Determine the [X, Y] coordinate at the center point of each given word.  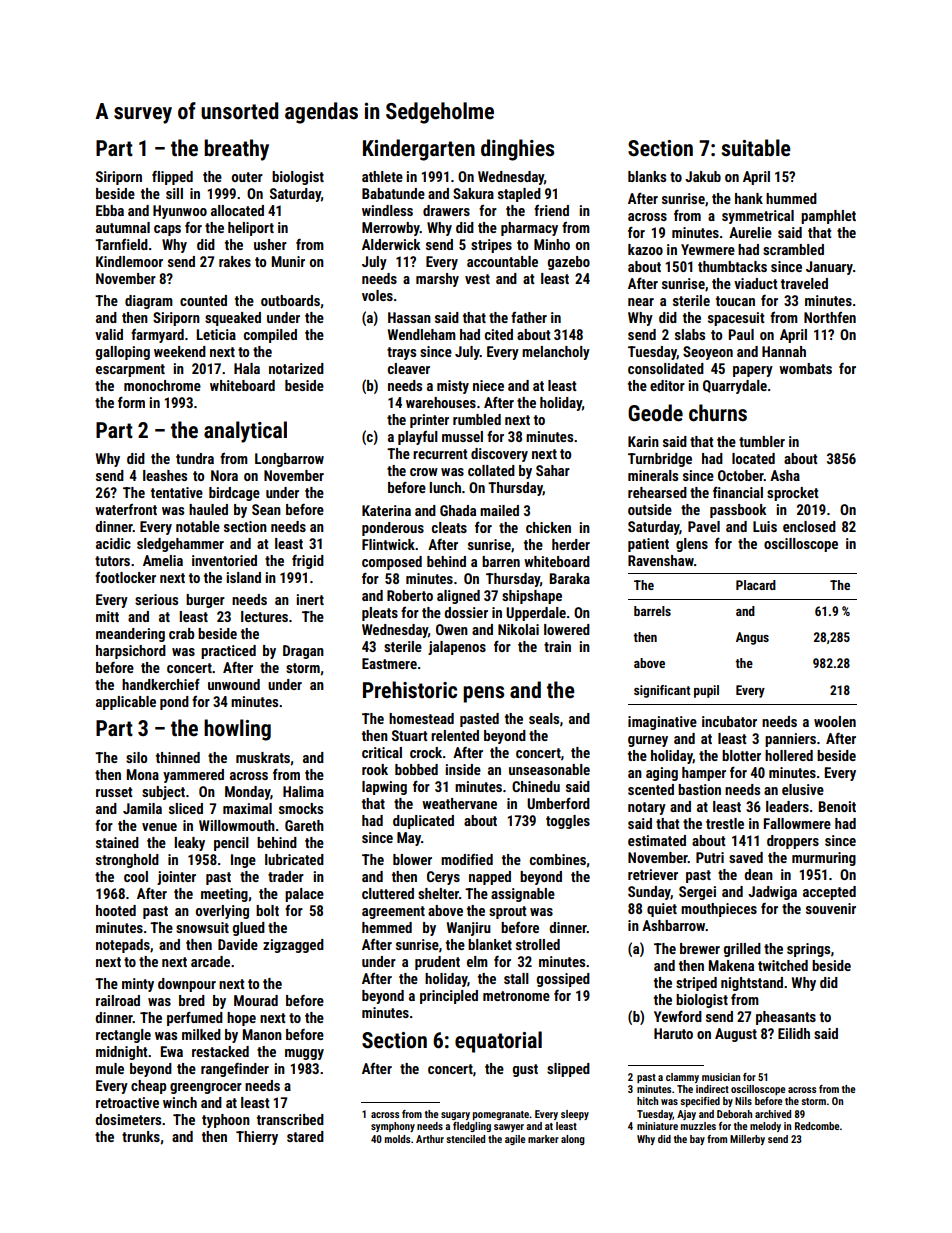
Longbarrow [289, 460]
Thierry [257, 1138]
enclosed [809, 526]
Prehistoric [410, 690]
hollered [789, 755]
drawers [446, 210]
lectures [264, 616]
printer [429, 421]
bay [697, 1140]
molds [397, 1139]
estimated [657, 840]
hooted [116, 910]
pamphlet [828, 217]
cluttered [388, 893]
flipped [172, 178]
